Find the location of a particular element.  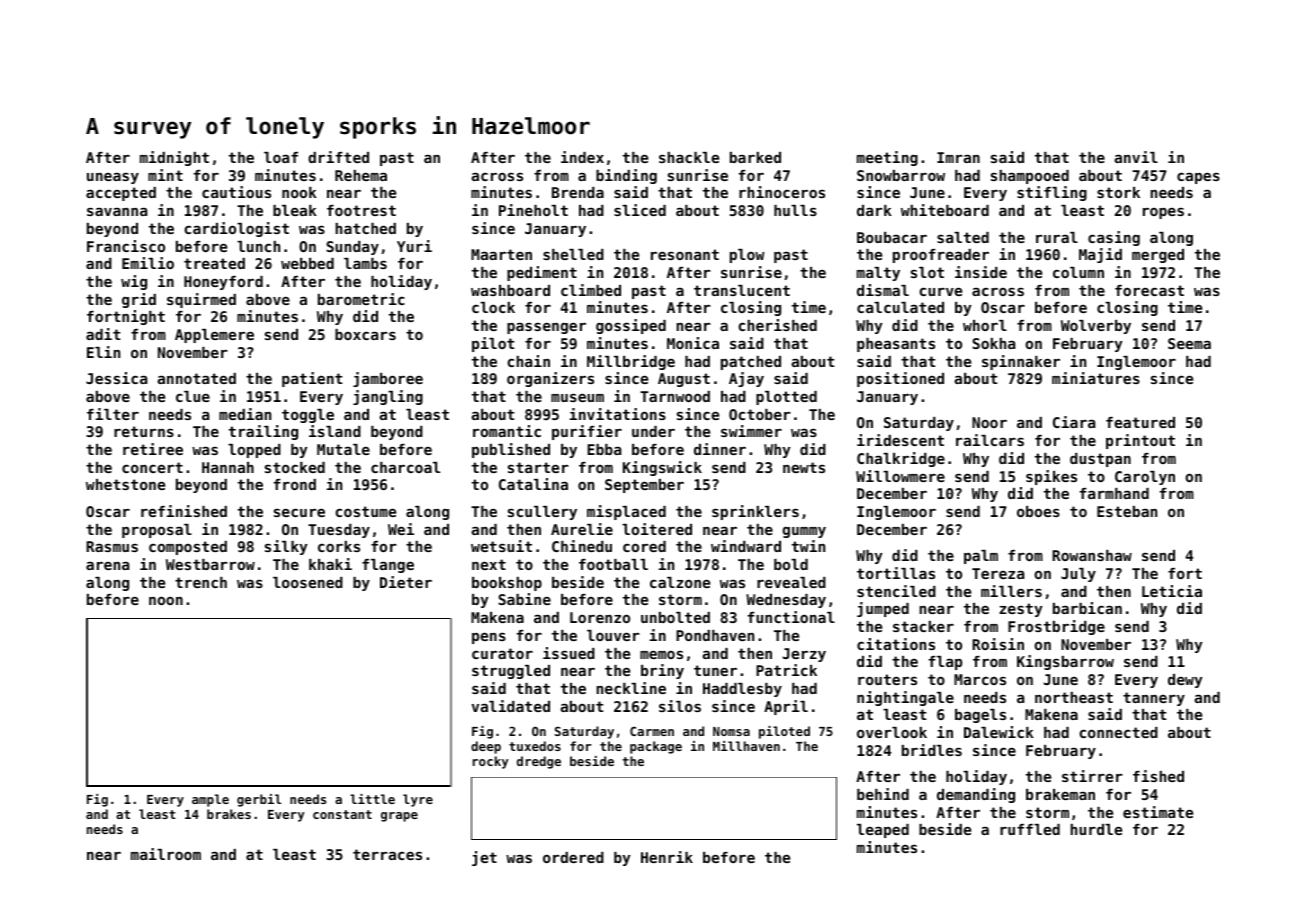

Emilio is located at coordinates (148, 263).
